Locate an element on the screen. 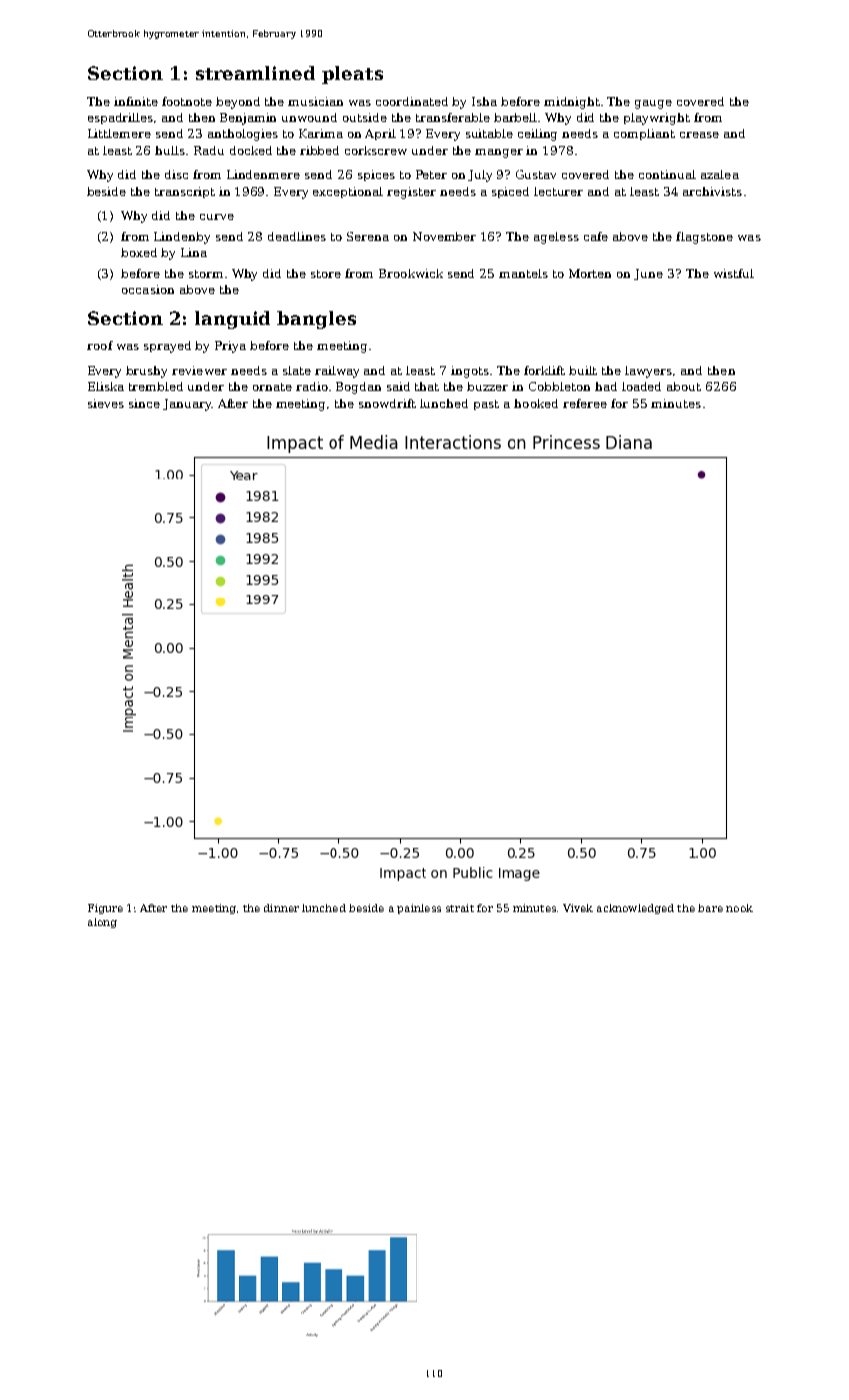  crease is located at coordinates (699, 135).
